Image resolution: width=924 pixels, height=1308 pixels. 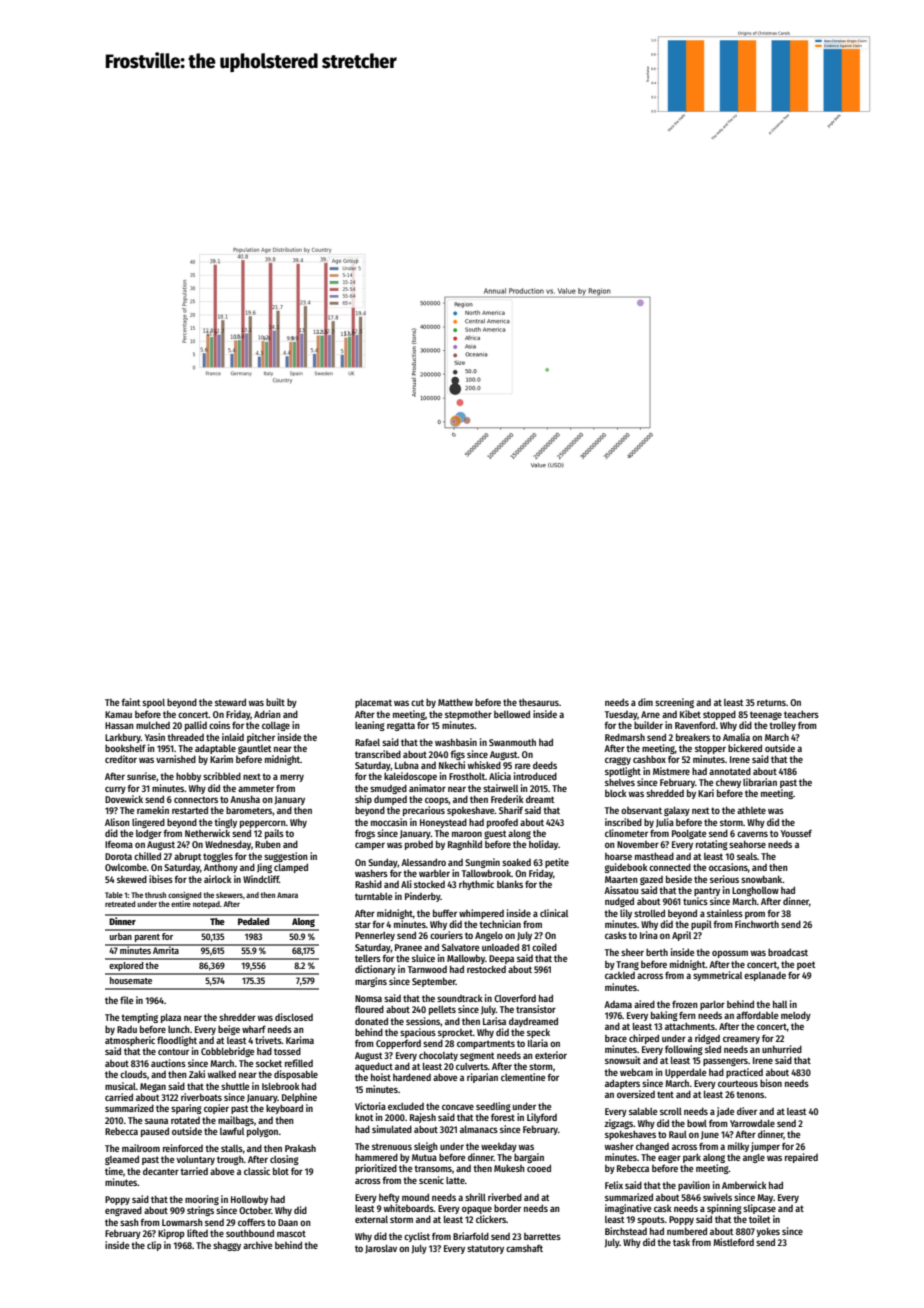 What do you see at coordinates (502, 823) in the page?
I see `proofed` at bounding box center [502, 823].
